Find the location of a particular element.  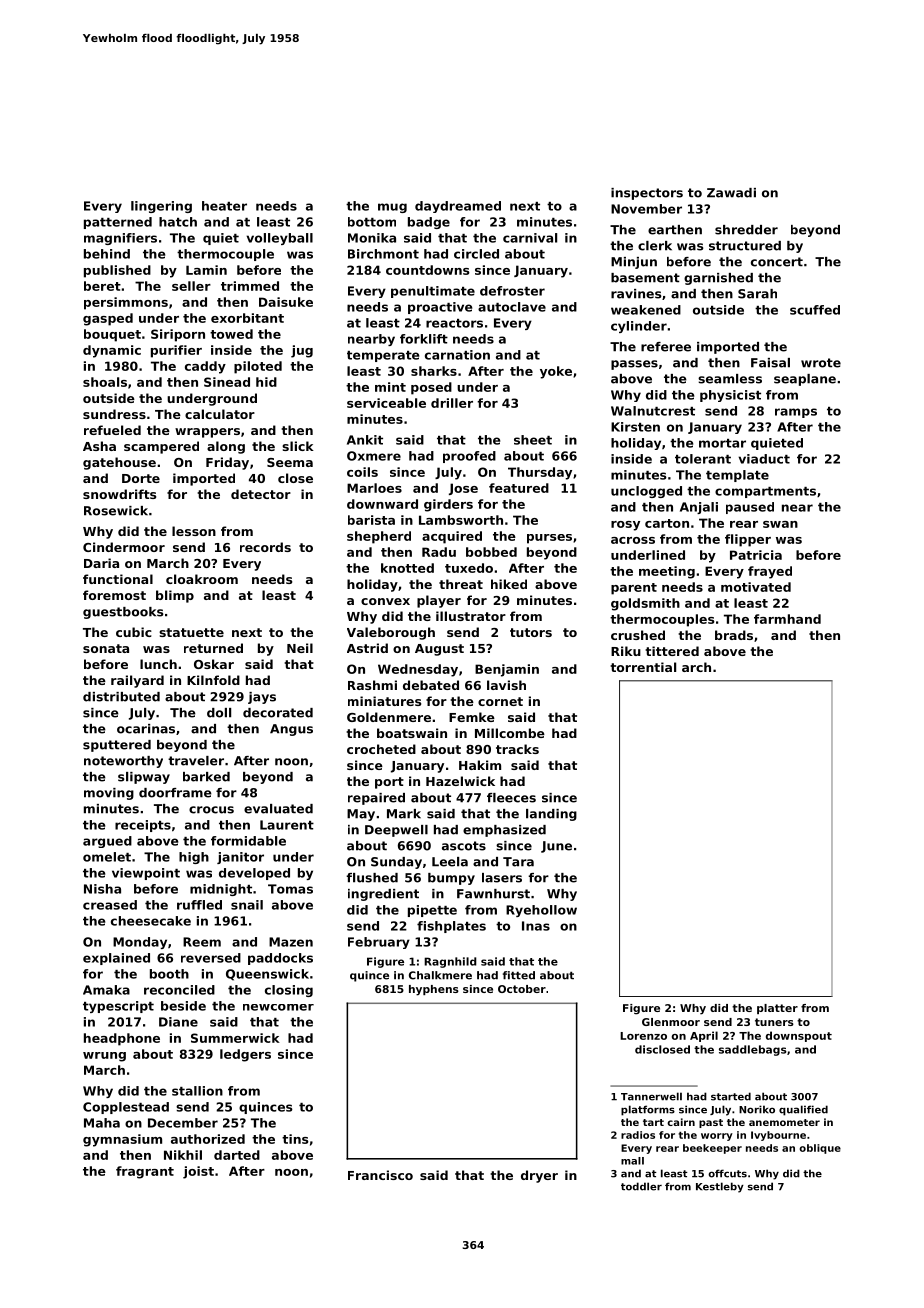

repaired is located at coordinates (376, 799).
